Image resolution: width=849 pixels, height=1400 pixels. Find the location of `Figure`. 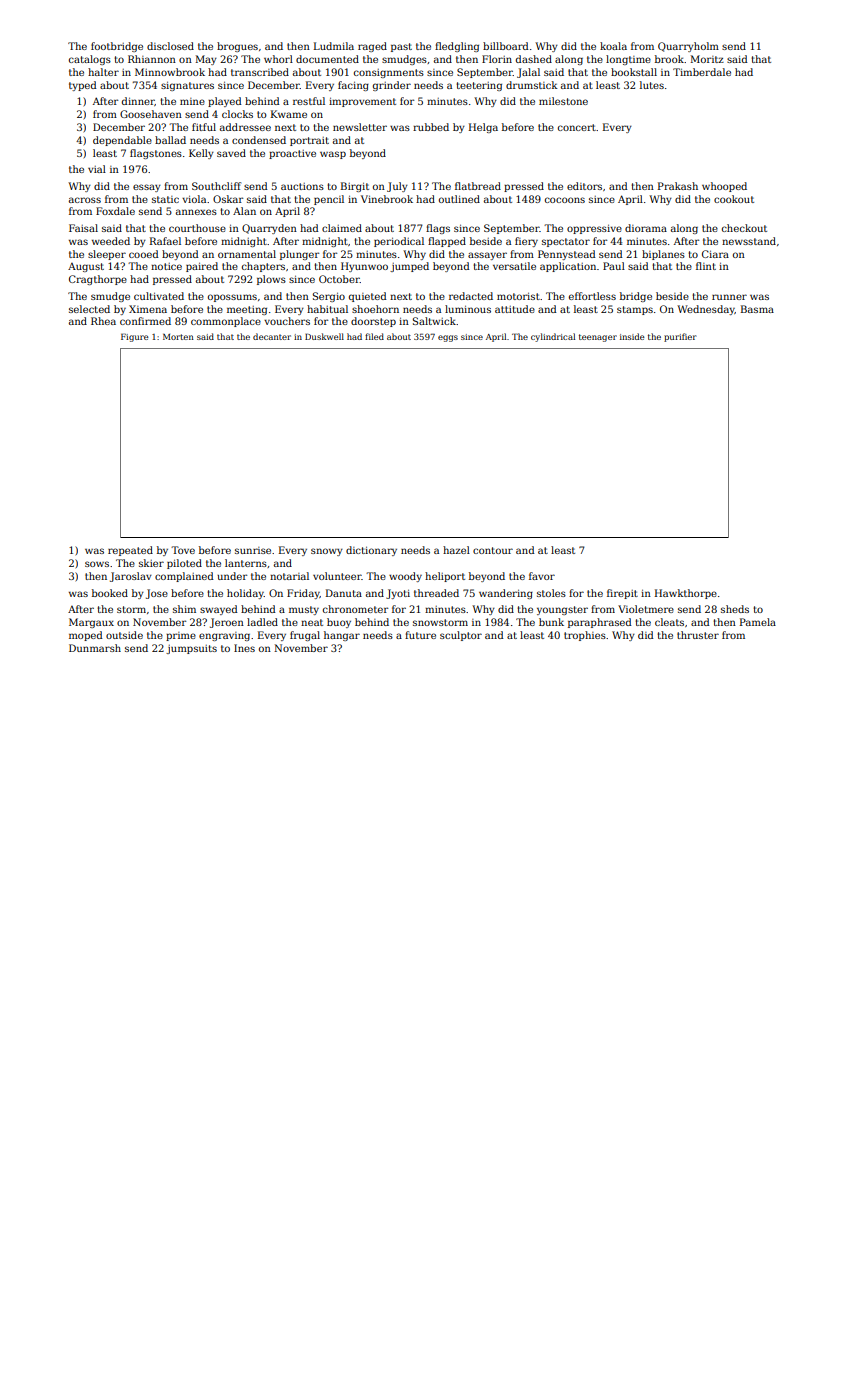

Figure is located at coordinates (135, 337).
